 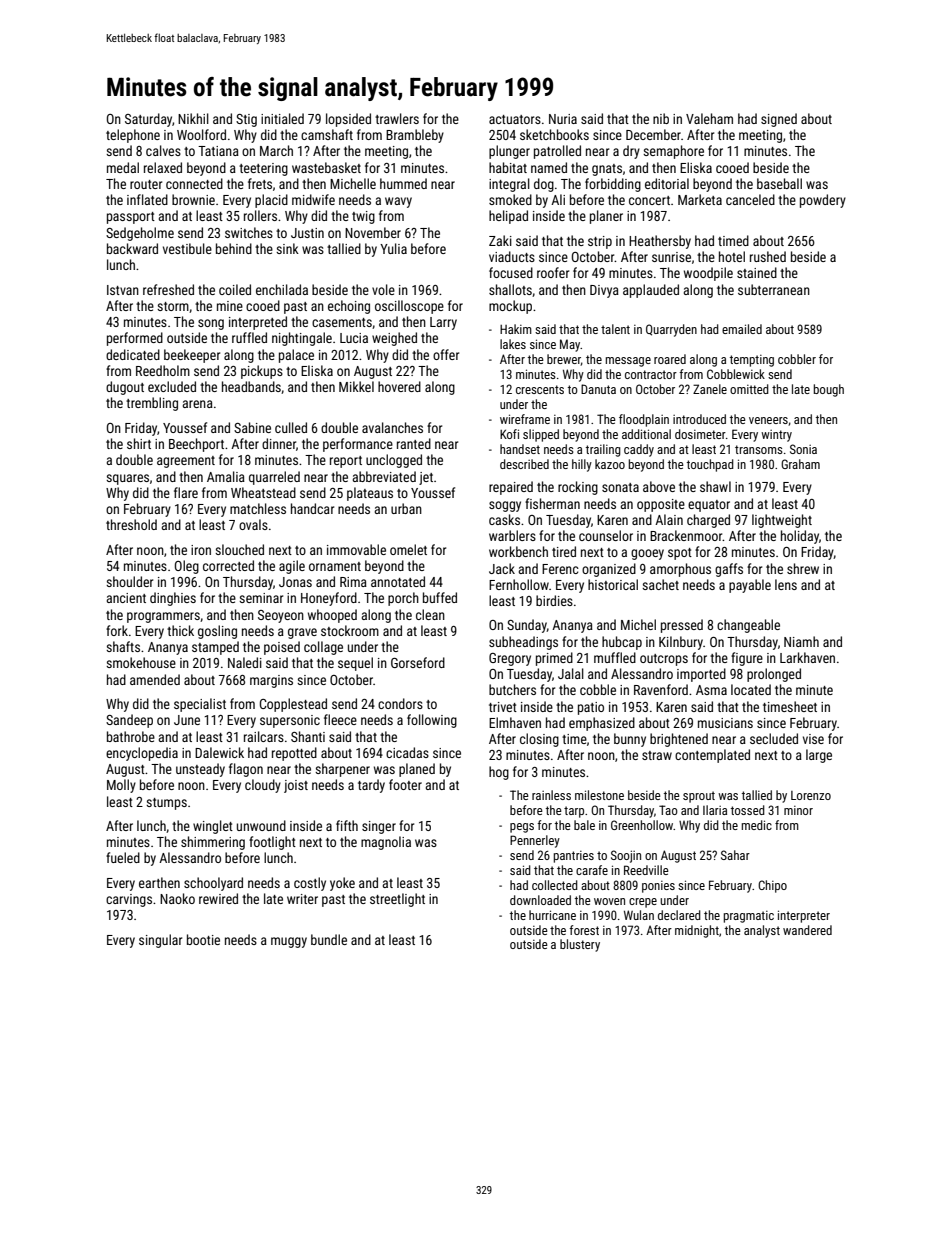 What do you see at coordinates (800, 464) in the image?
I see `Graham` at bounding box center [800, 464].
